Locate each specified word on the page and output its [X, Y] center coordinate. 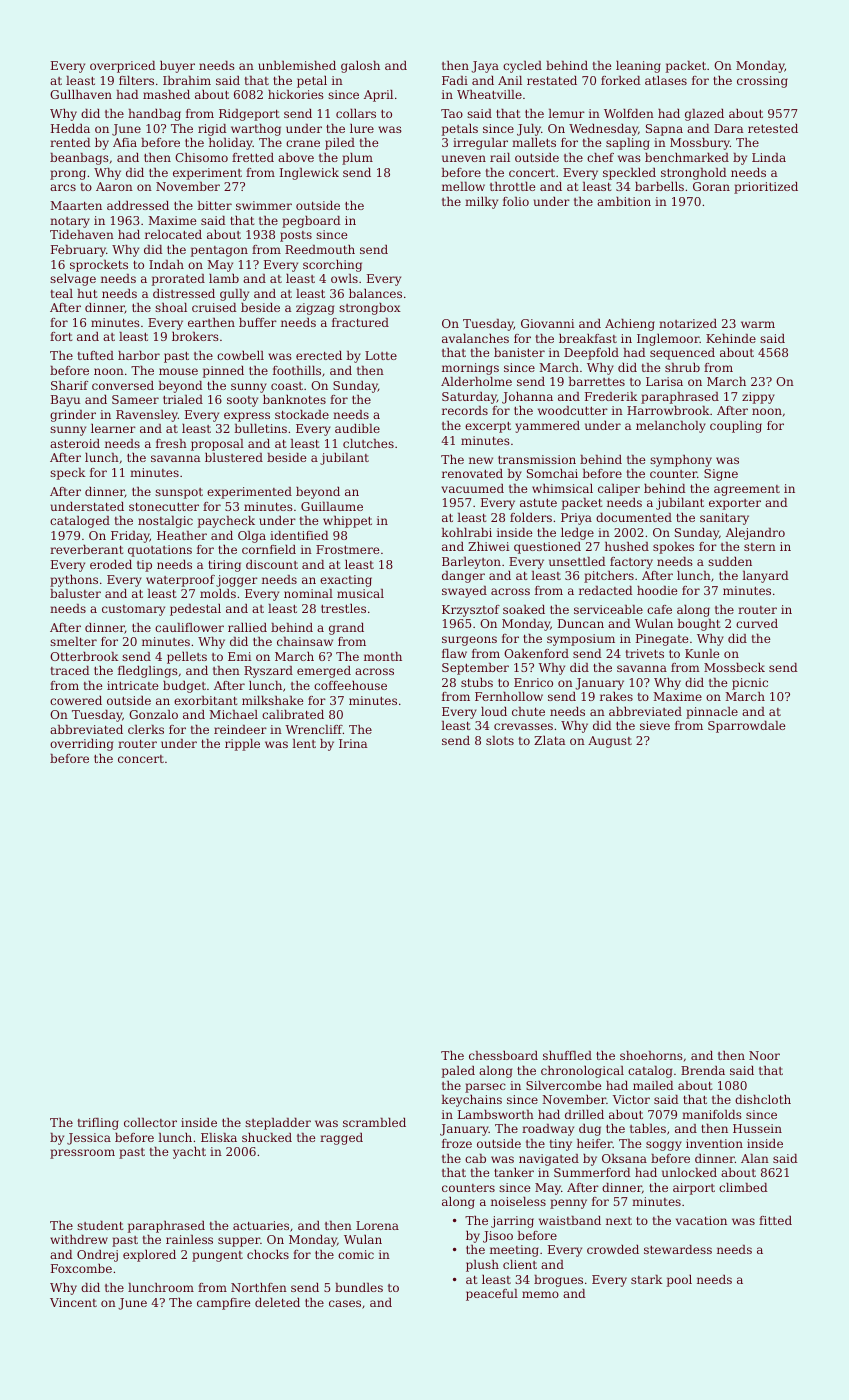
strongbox [370, 309]
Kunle [702, 653]
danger [463, 577]
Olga [252, 537]
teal [62, 293]
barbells [659, 186]
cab [475, 1158]
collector [150, 1122]
